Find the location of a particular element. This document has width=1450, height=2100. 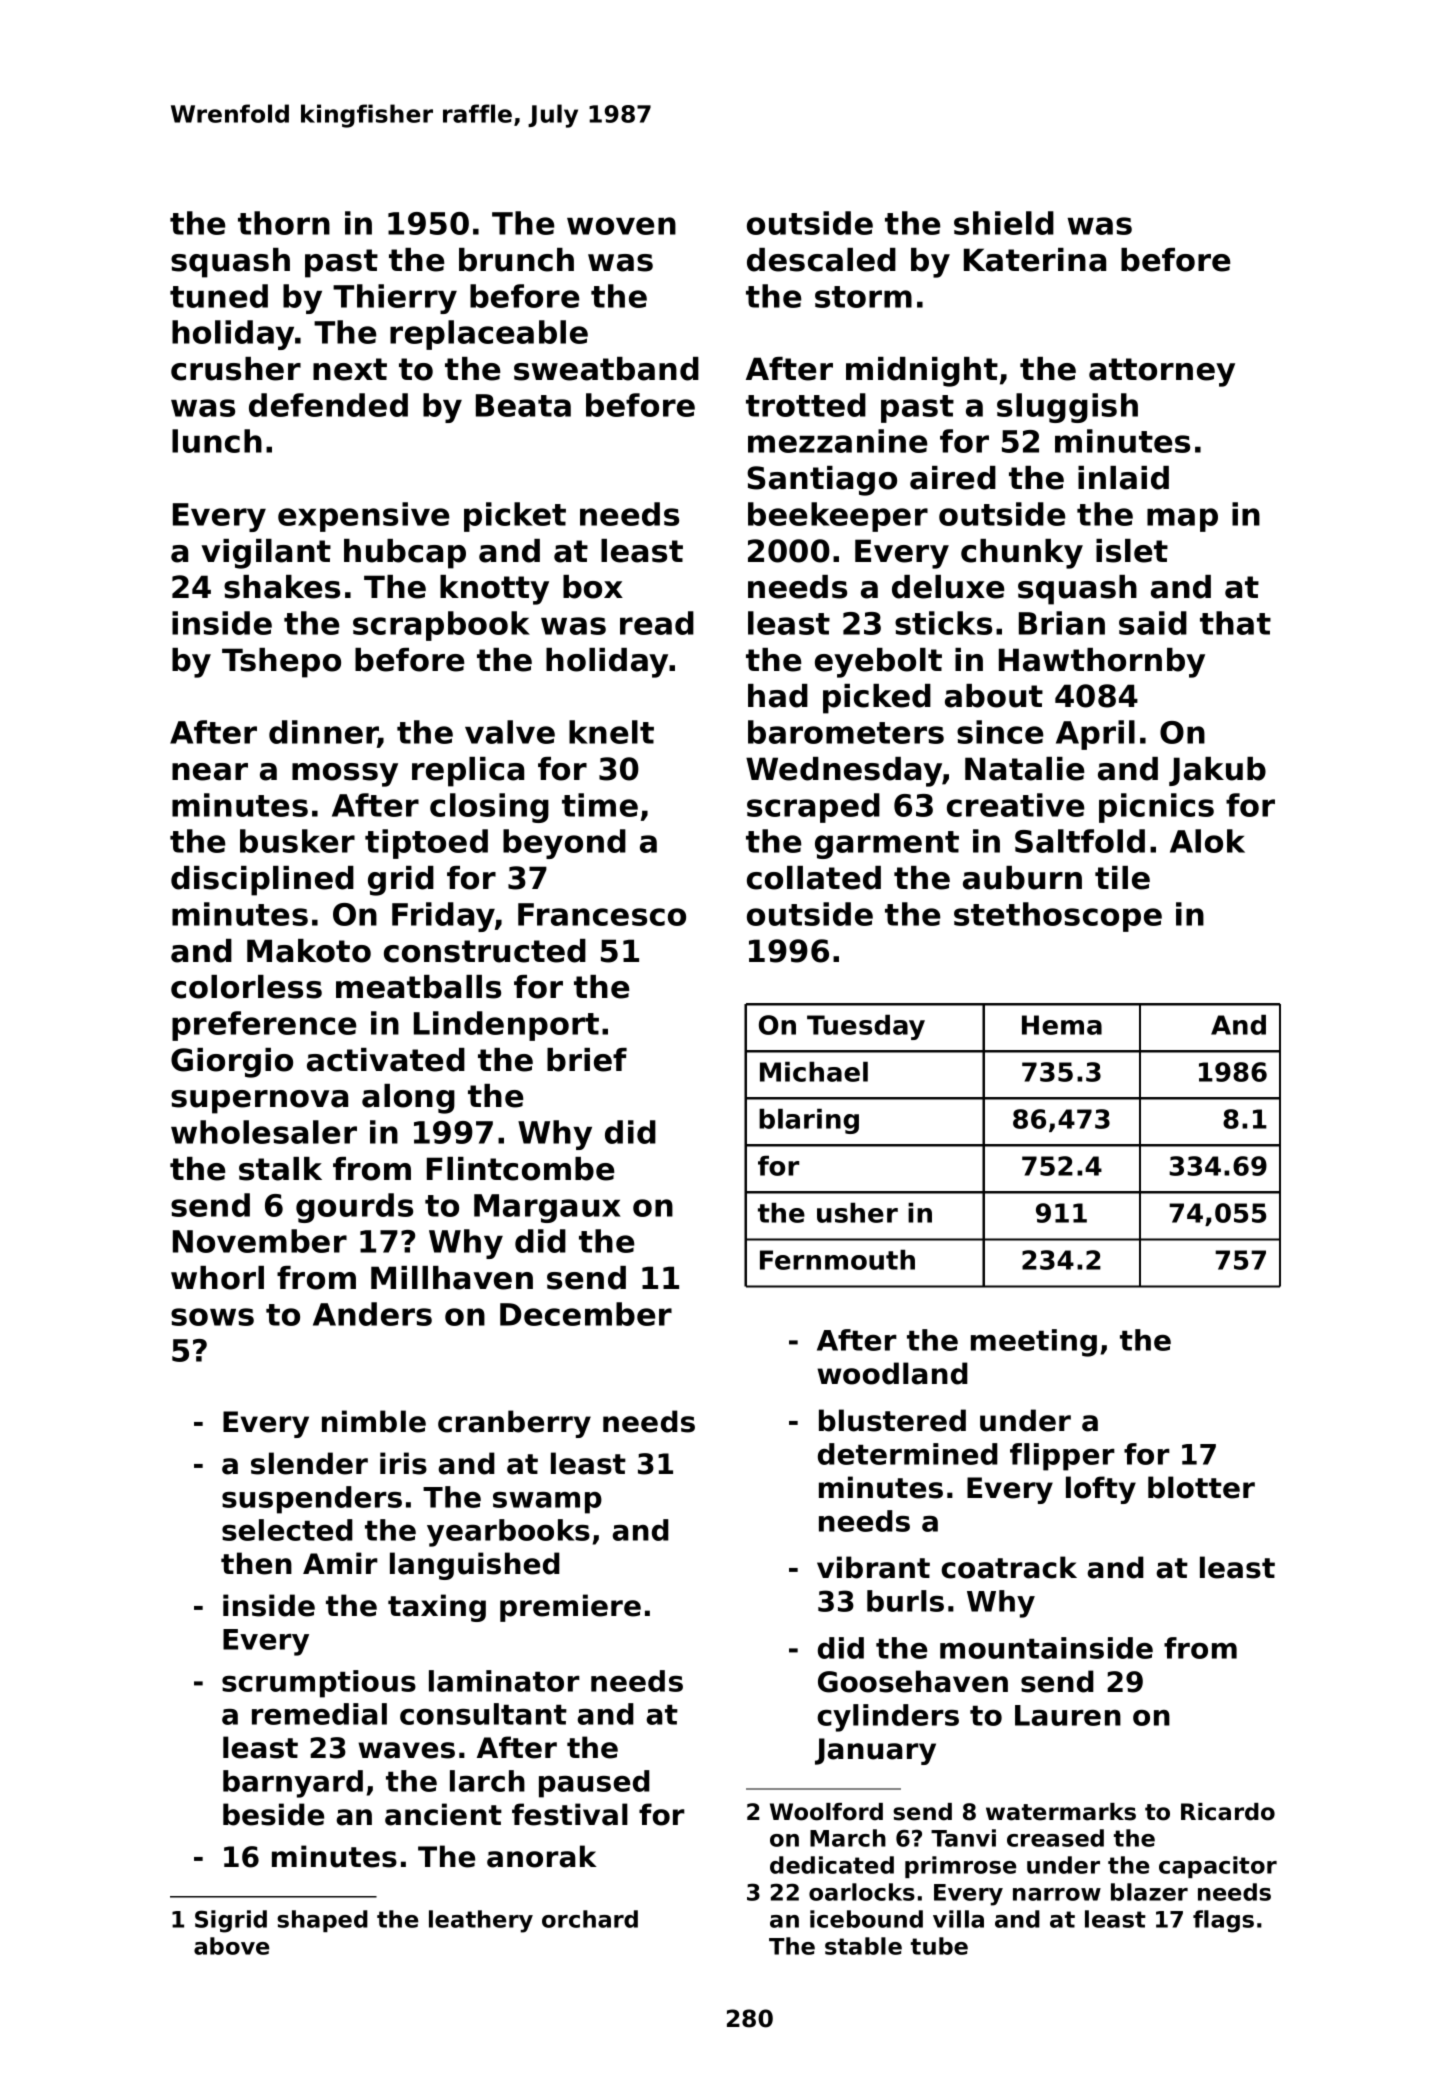

woven is located at coordinates (621, 226).
